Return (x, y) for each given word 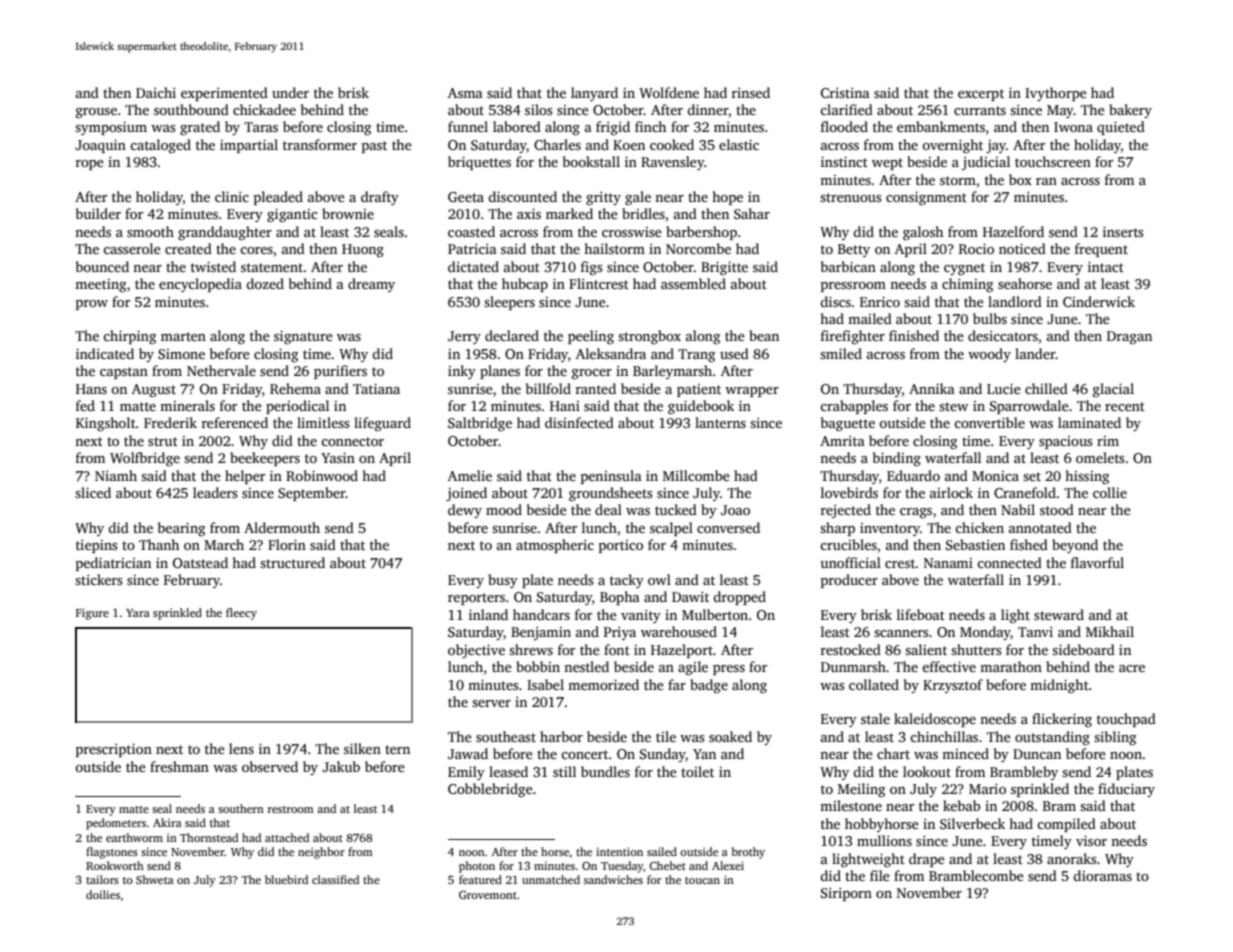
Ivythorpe (1056, 94)
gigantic (292, 215)
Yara (138, 613)
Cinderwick (1099, 301)
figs (591, 268)
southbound (191, 109)
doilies (103, 894)
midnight (1059, 686)
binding (897, 459)
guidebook (701, 407)
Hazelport (682, 651)
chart (893, 753)
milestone (851, 805)
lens (241, 748)
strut (163, 441)
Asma (465, 93)
